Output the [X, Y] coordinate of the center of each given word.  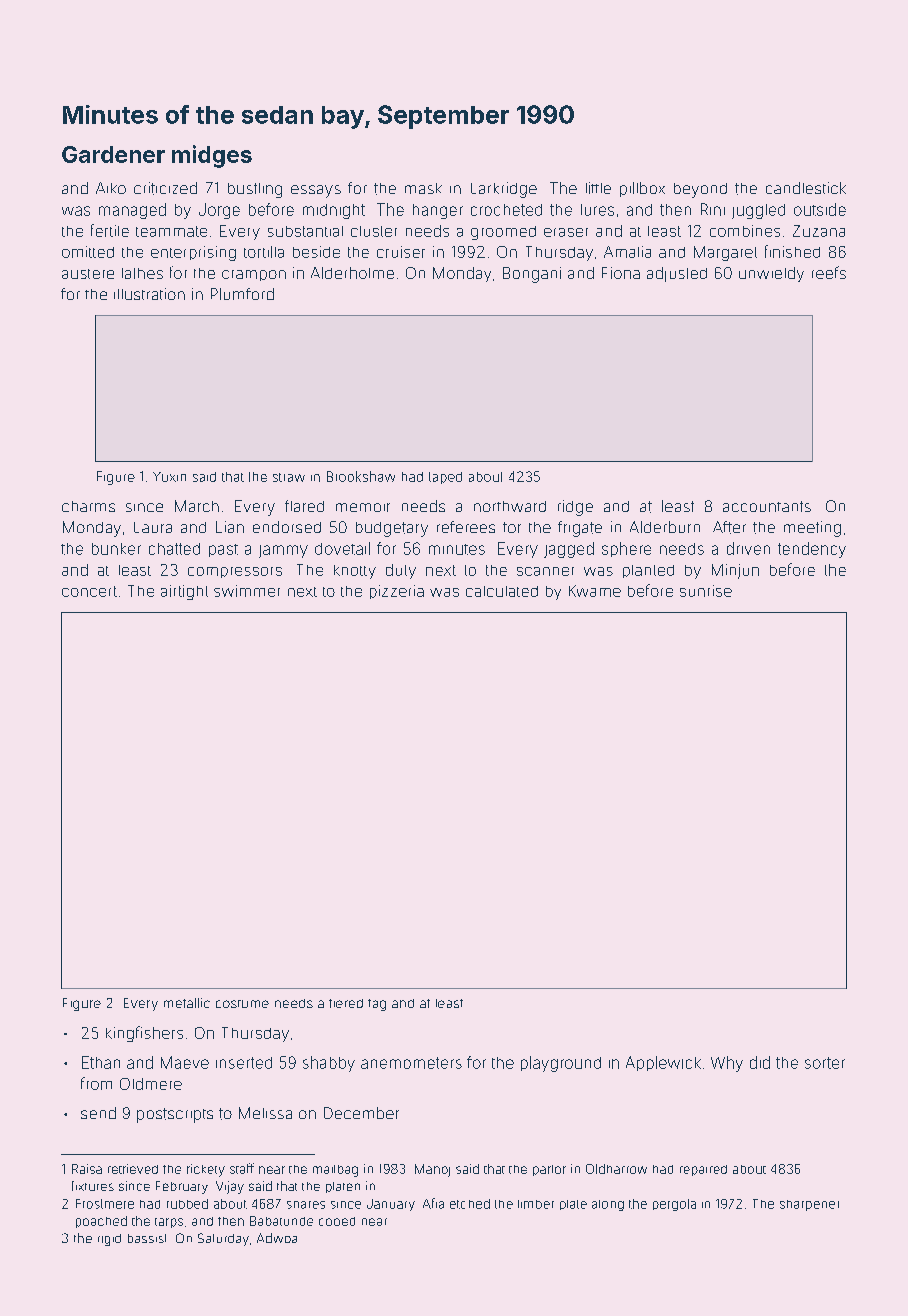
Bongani [532, 275]
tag [377, 1005]
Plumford [242, 294]
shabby [329, 1064]
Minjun [735, 571]
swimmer [247, 591]
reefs [829, 272]
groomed [503, 233]
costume [242, 1004]
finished [792, 251]
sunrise [706, 591]
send [98, 1113]
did [760, 1062]
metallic [187, 1003]
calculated [502, 591]
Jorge [219, 211]
